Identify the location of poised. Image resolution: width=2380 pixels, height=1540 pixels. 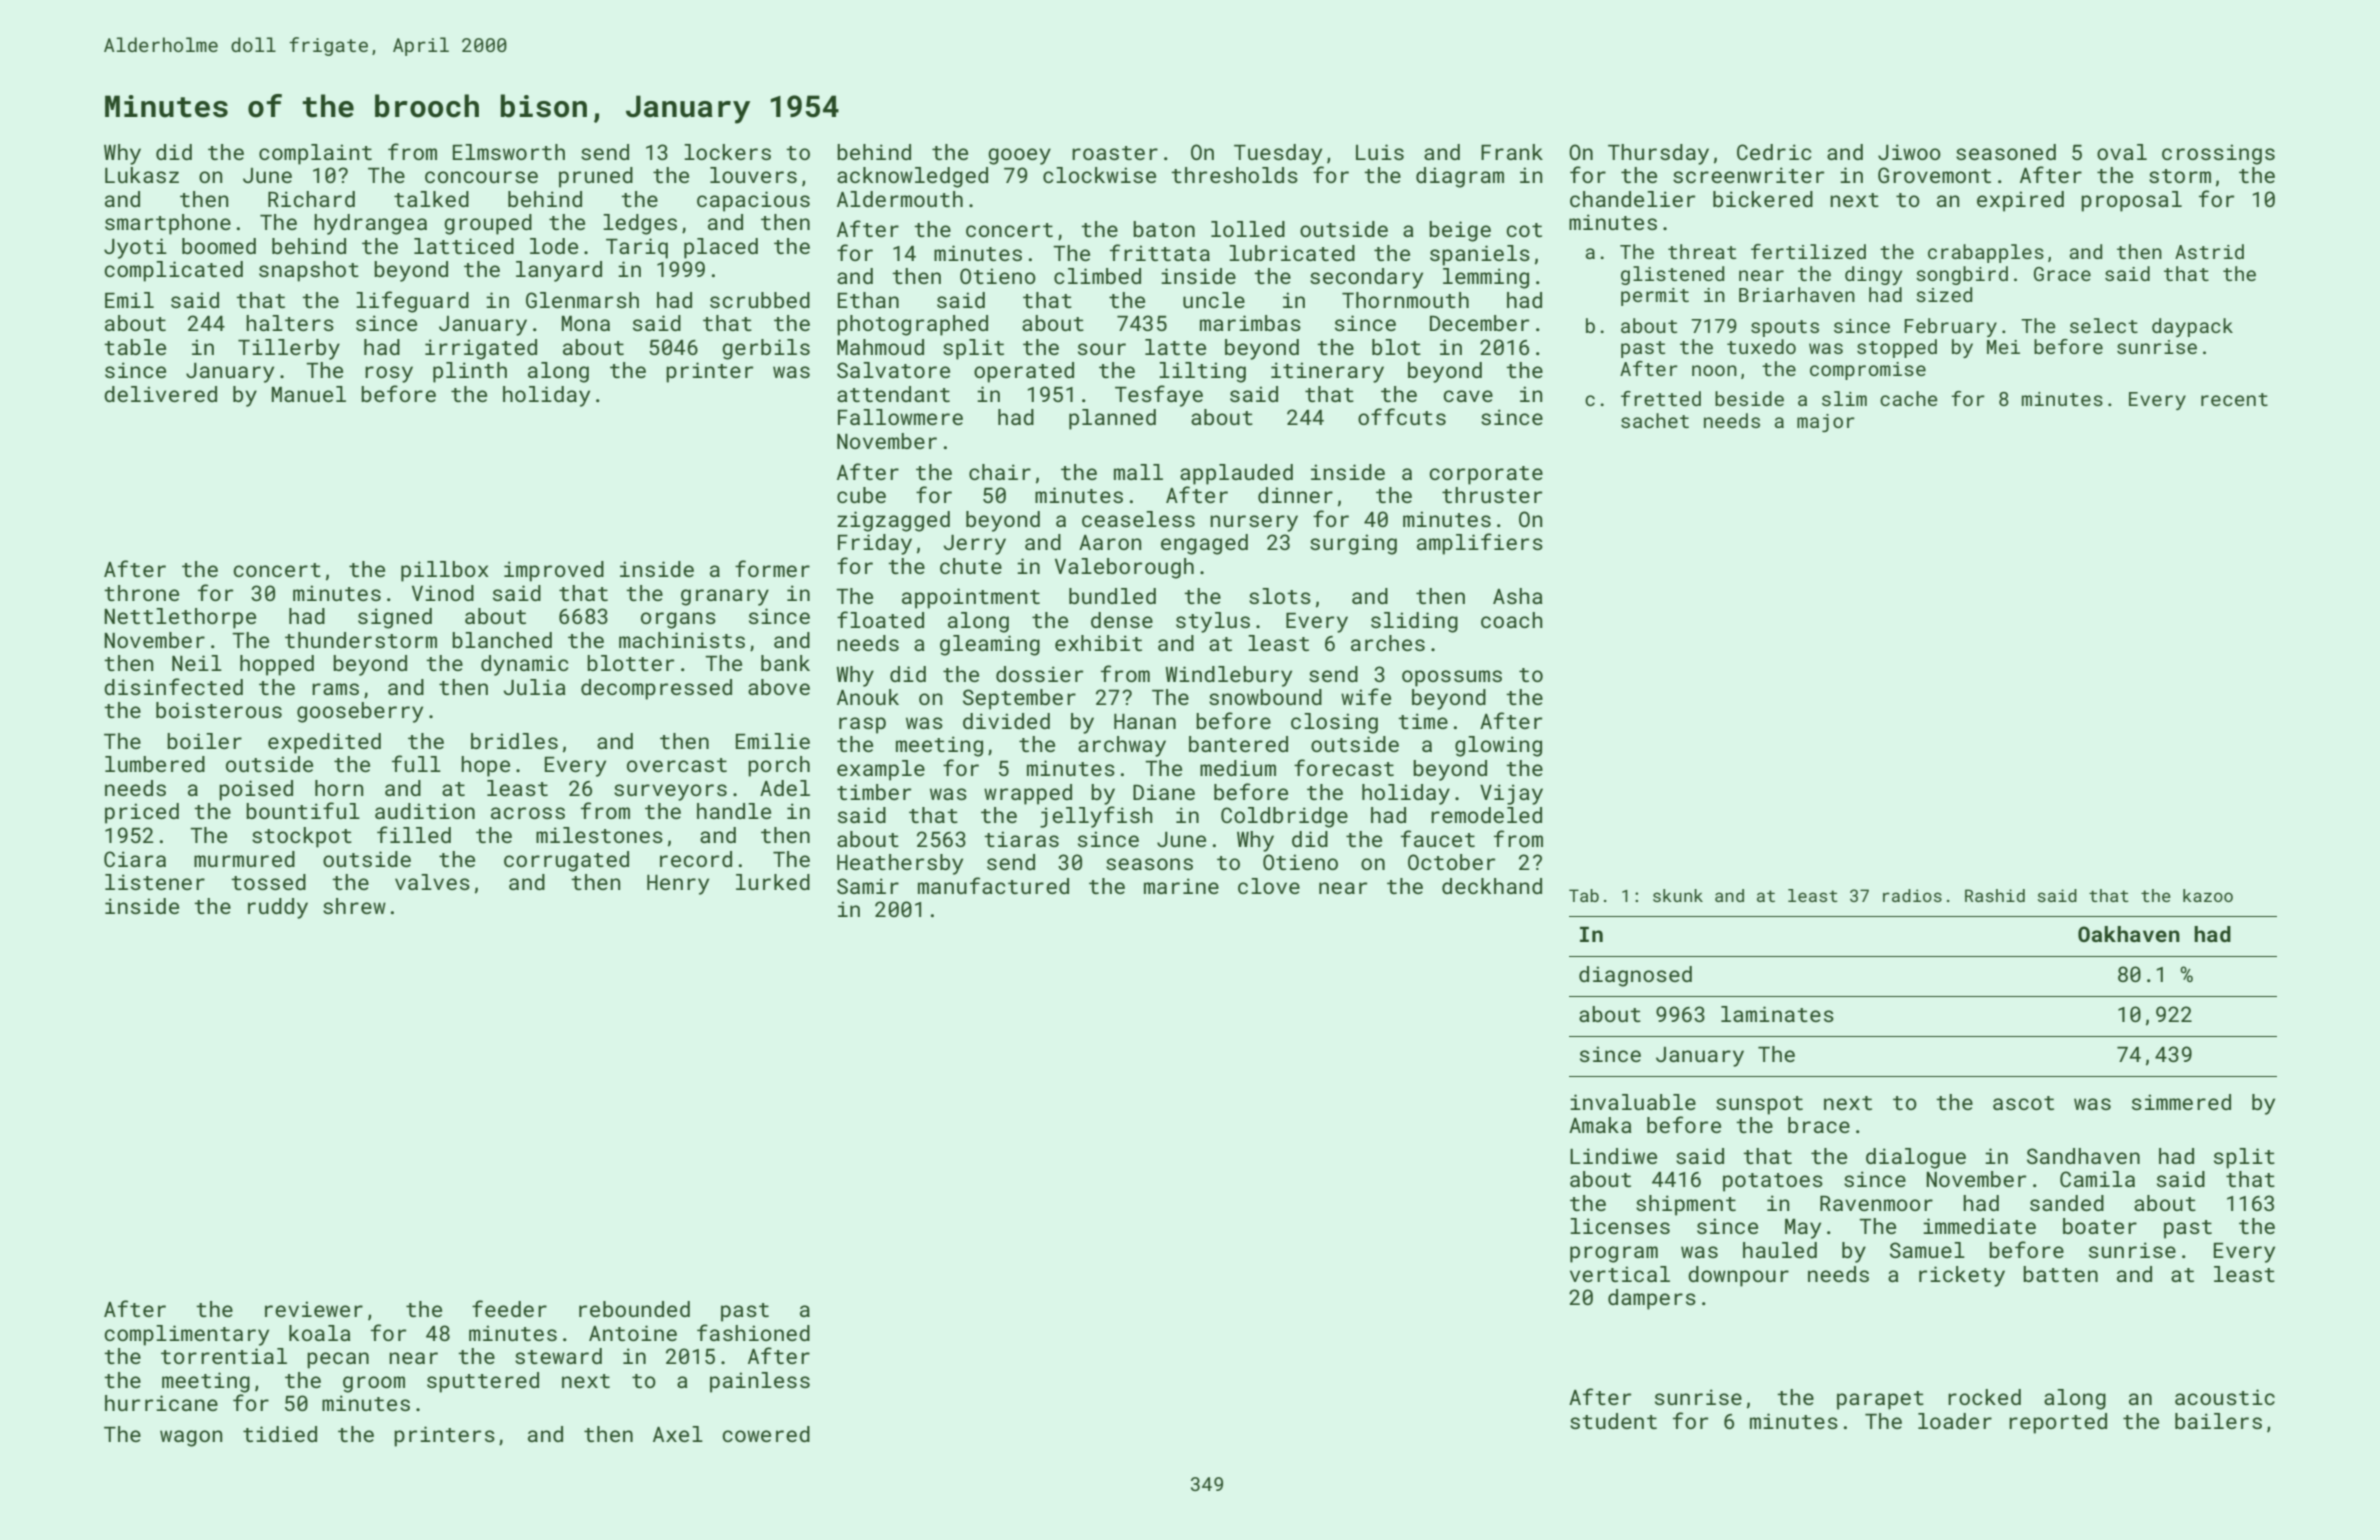
(256, 790).
